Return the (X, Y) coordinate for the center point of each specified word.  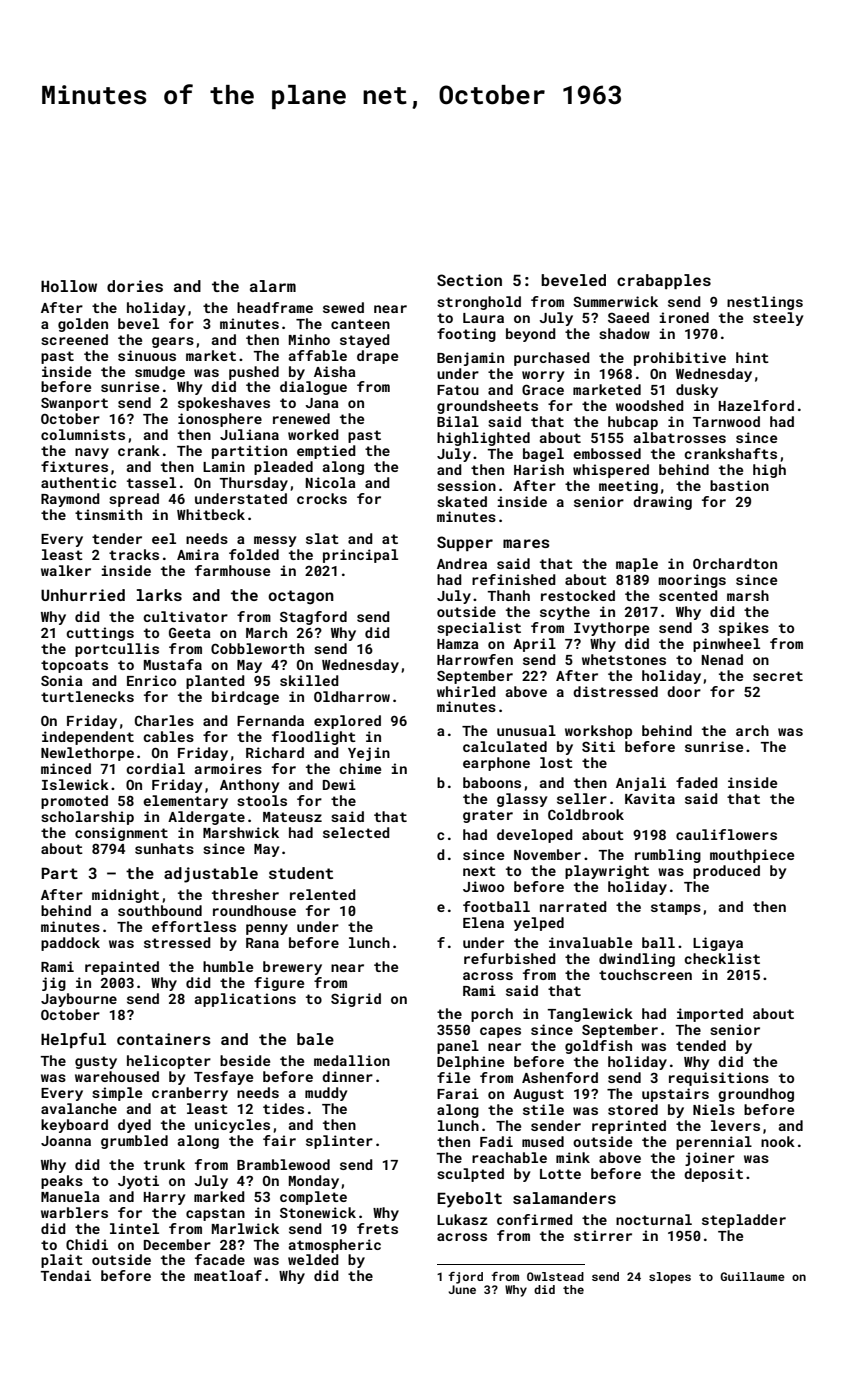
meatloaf (228, 1275)
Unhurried (83, 595)
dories (135, 286)
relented (323, 894)
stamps (676, 908)
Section (469, 280)
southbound (160, 910)
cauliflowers (726, 834)
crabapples (664, 281)
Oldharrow (352, 696)
